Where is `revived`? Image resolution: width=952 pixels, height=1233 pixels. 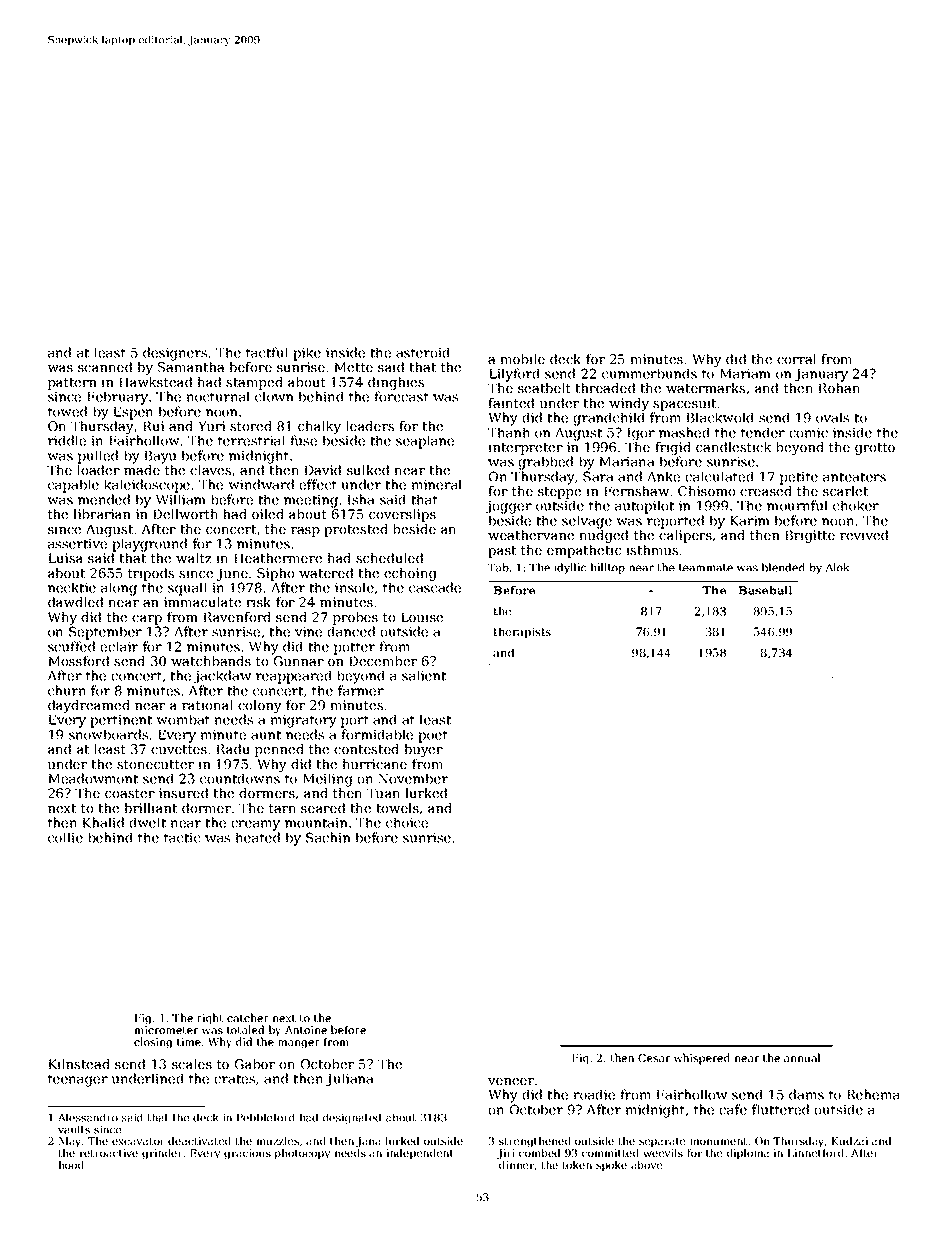
revived is located at coordinates (864, 535).
